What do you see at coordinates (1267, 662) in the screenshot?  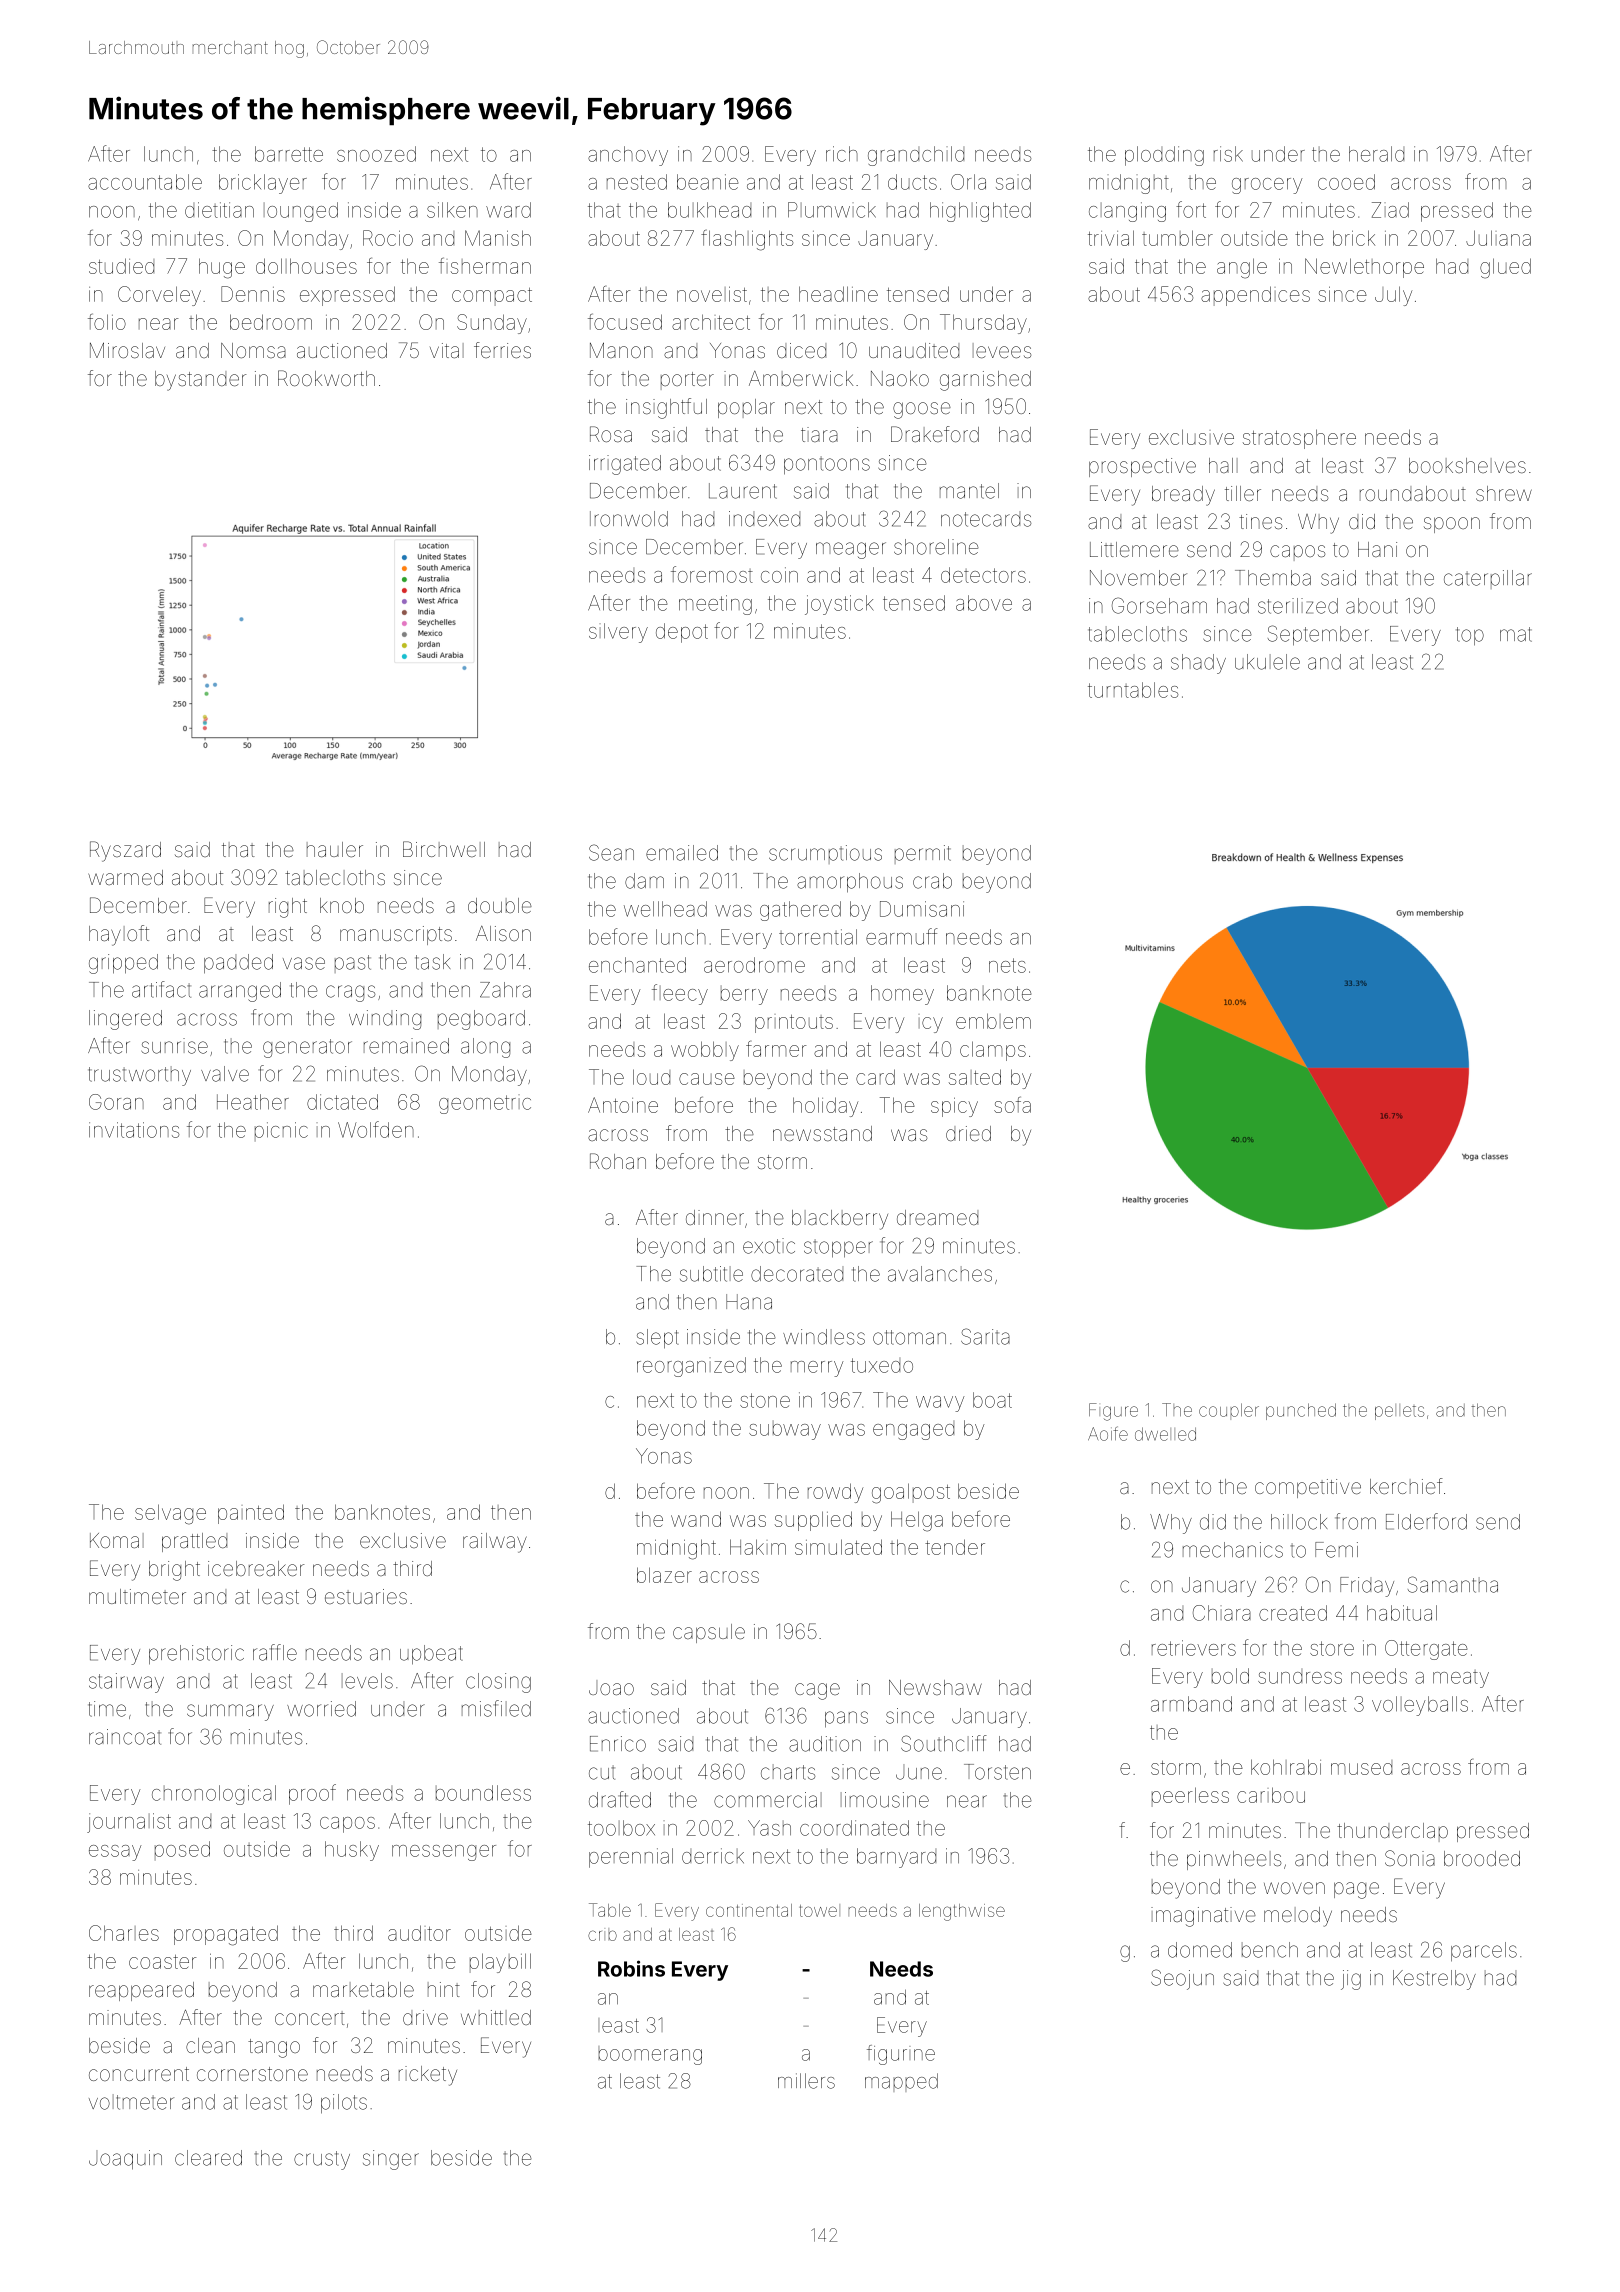 I see `ukulele` at bounding box center [1267, 662].
